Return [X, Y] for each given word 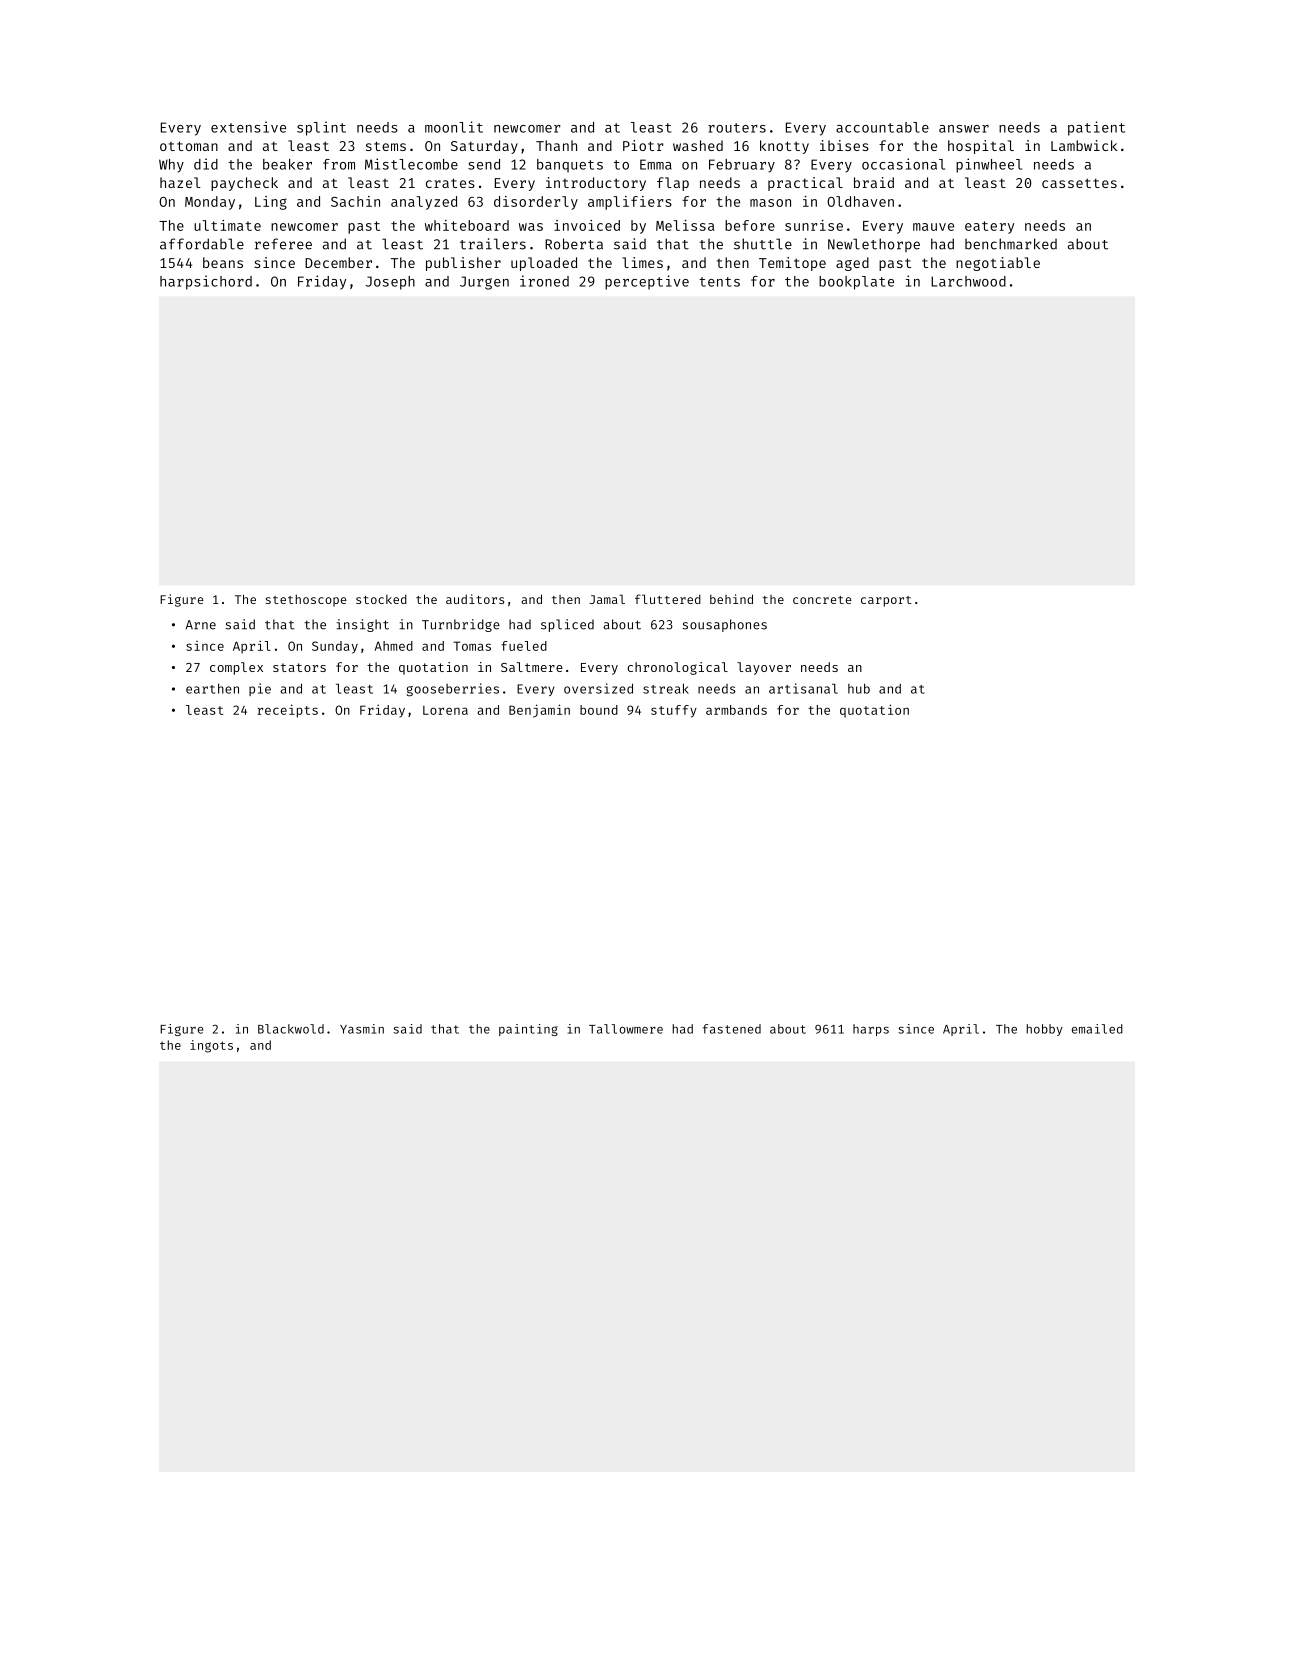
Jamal [607, 599]
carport [886, 601]
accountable [882, 127]
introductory [596, 184]
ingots [211, 1046]
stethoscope [306, 600]
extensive [248, 127]
